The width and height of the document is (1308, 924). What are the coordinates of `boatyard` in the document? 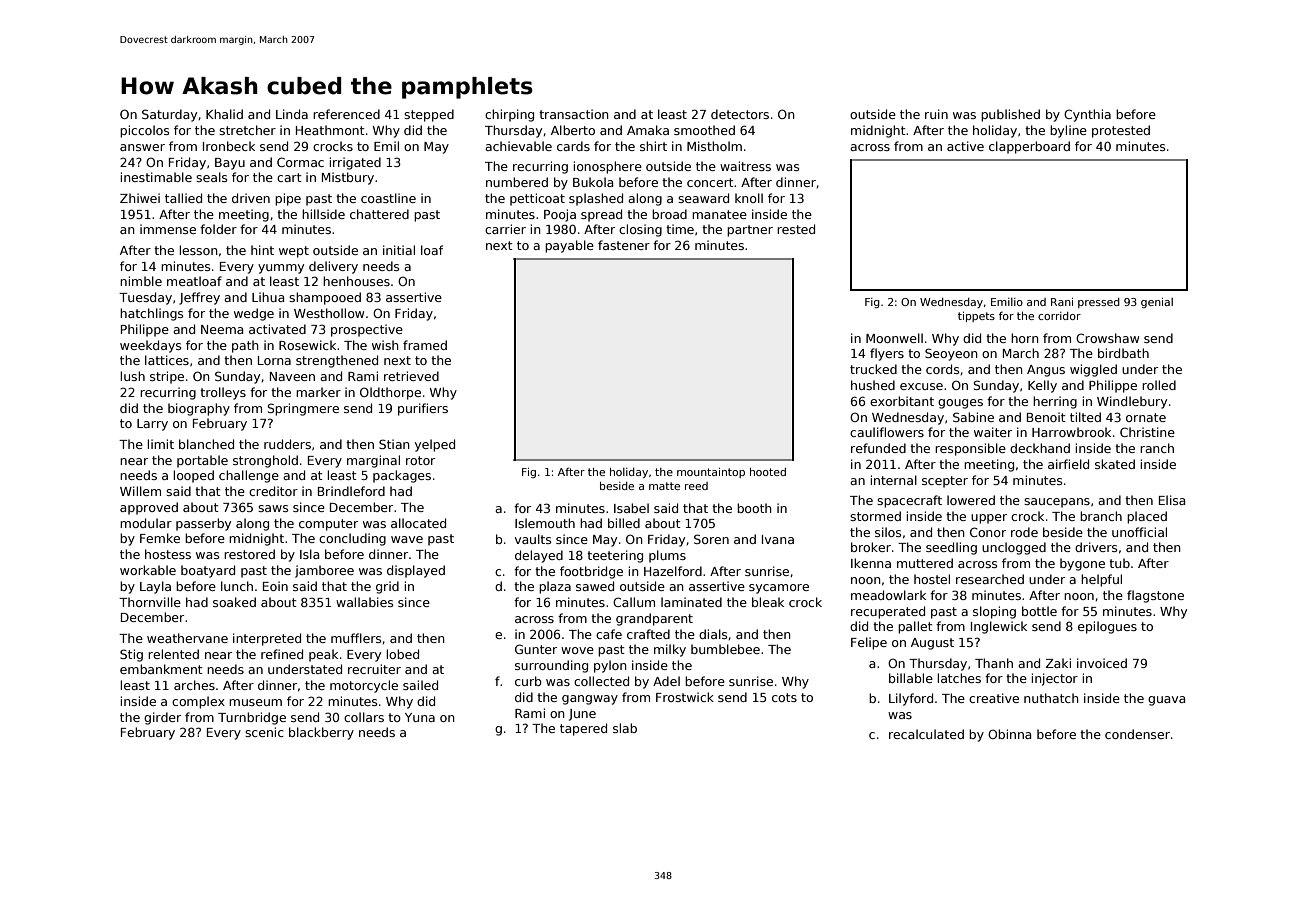 It's located at (208, 571).
